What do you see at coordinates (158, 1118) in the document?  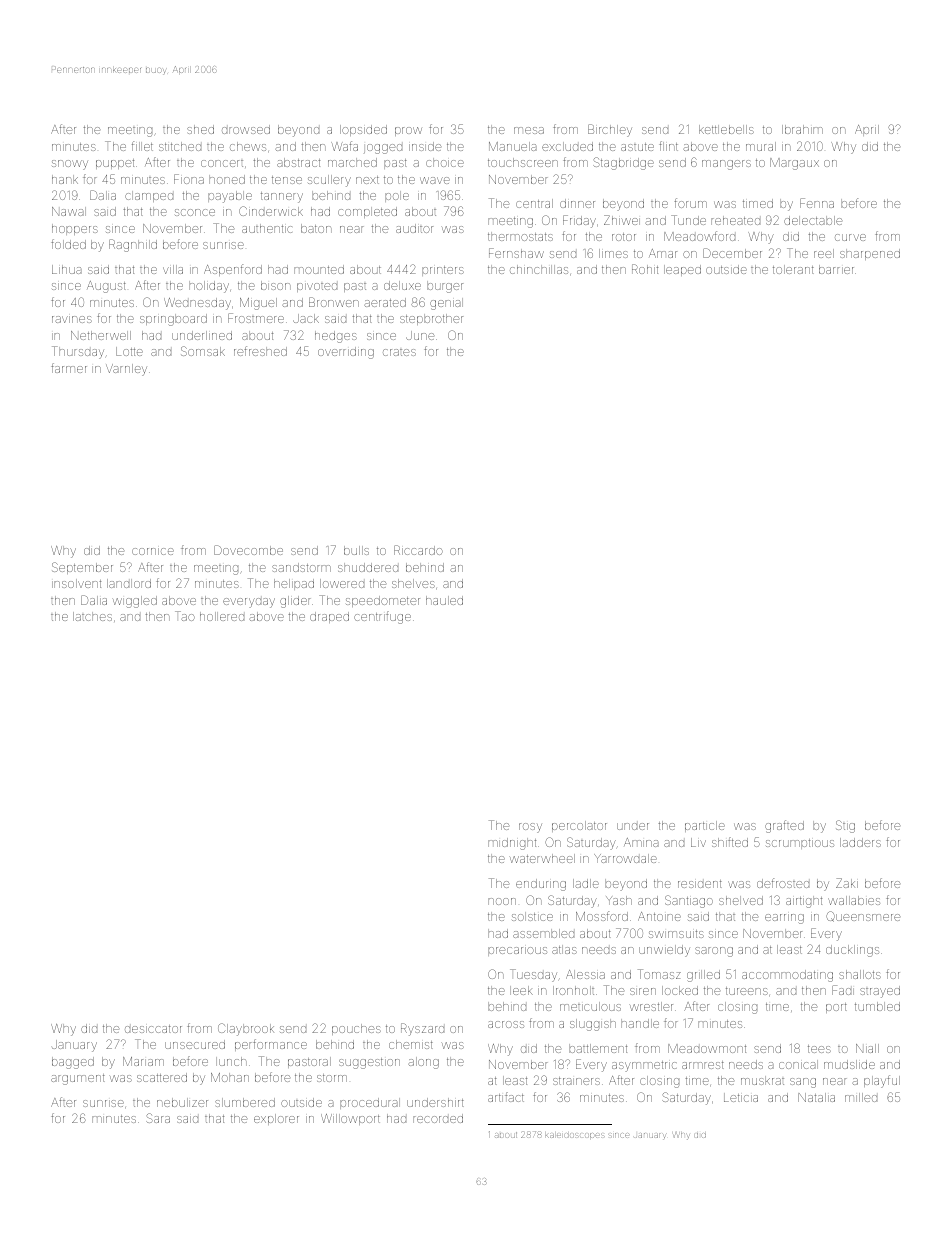 I see `Sara` at bounding box center [158, 1118].
